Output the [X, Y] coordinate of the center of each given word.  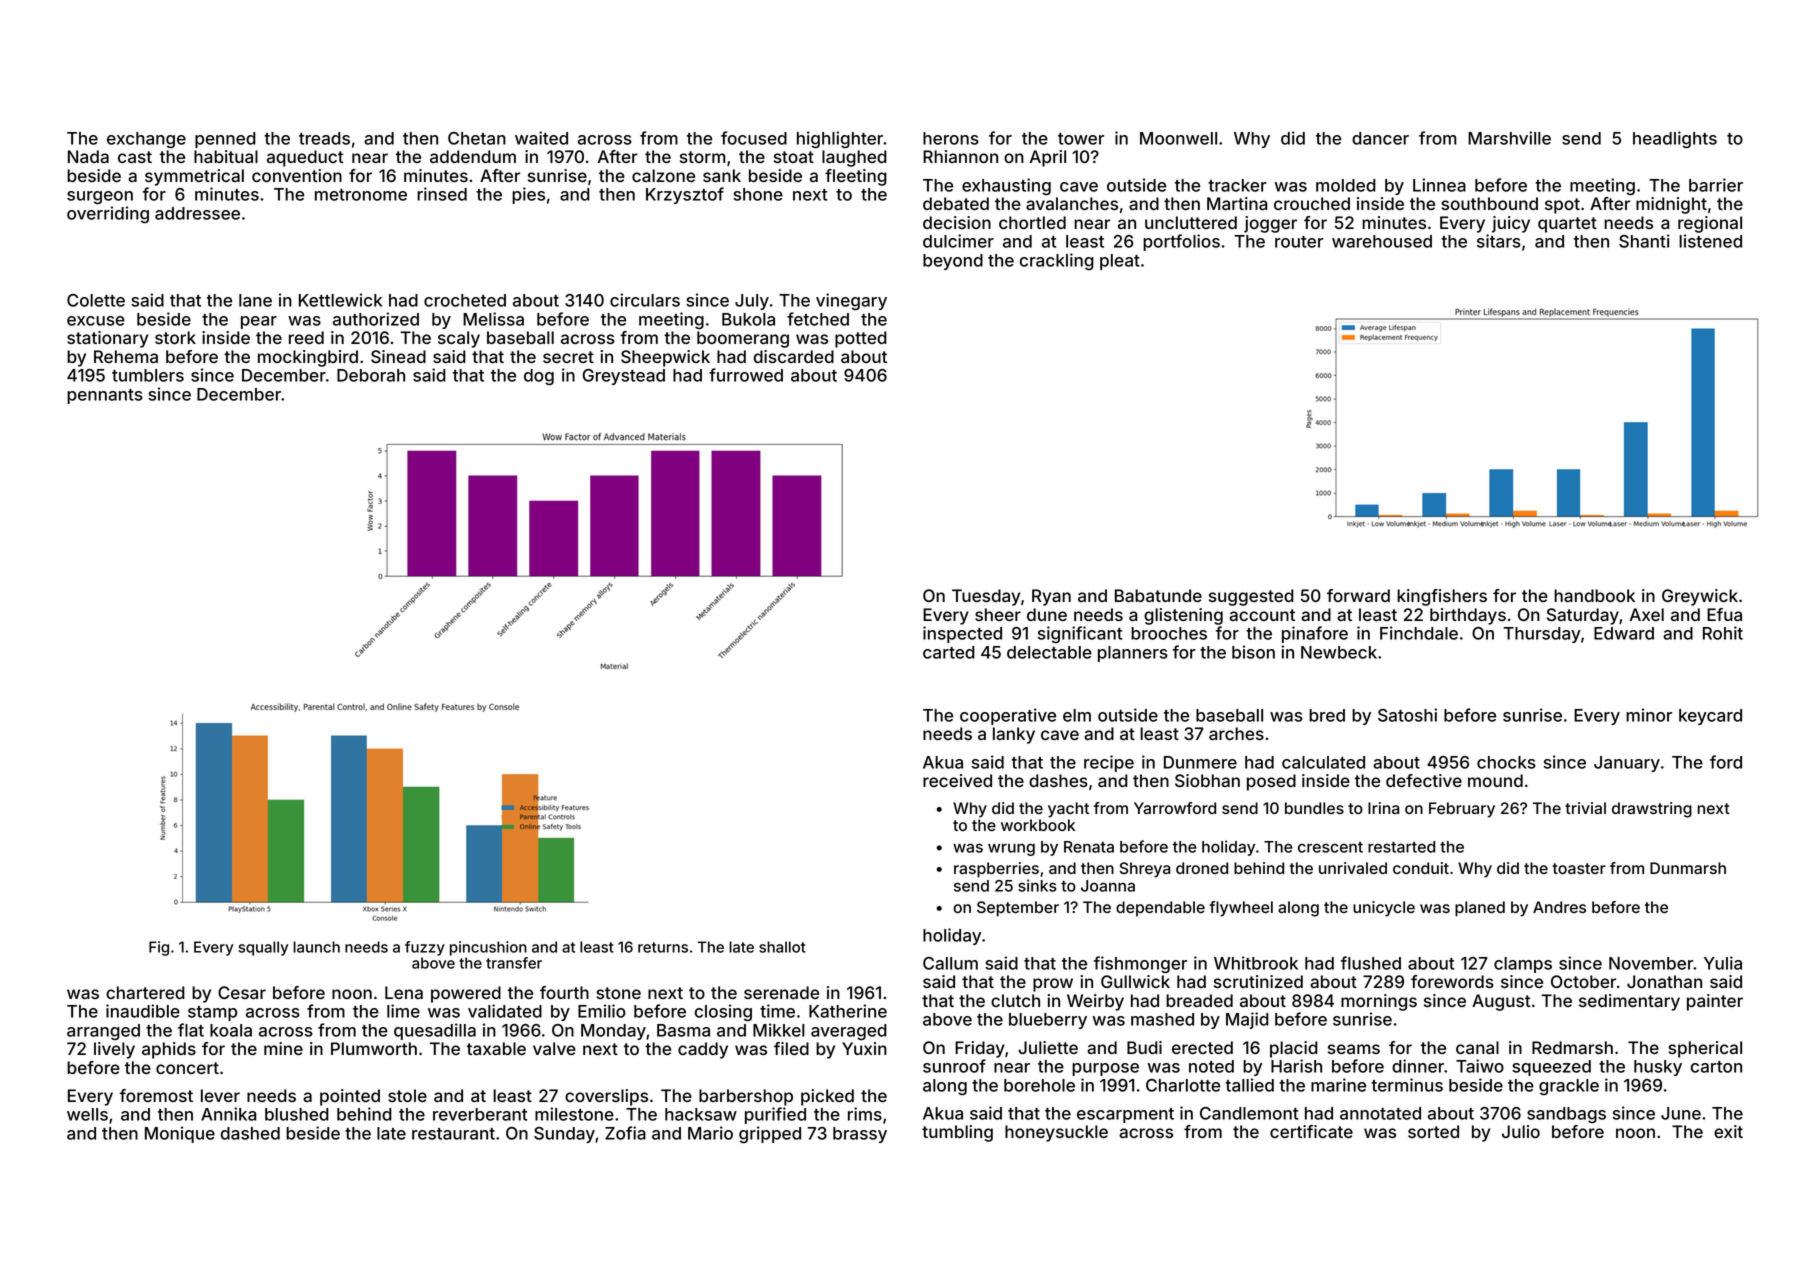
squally [263, 948]
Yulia [1723, 963]
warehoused [1382, 241]
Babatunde [1158, 595]
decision [957, 222]
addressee [197, 213]
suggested [1251, 597]
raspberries [996, 870]
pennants [105, 396]
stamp [212, 1013]
